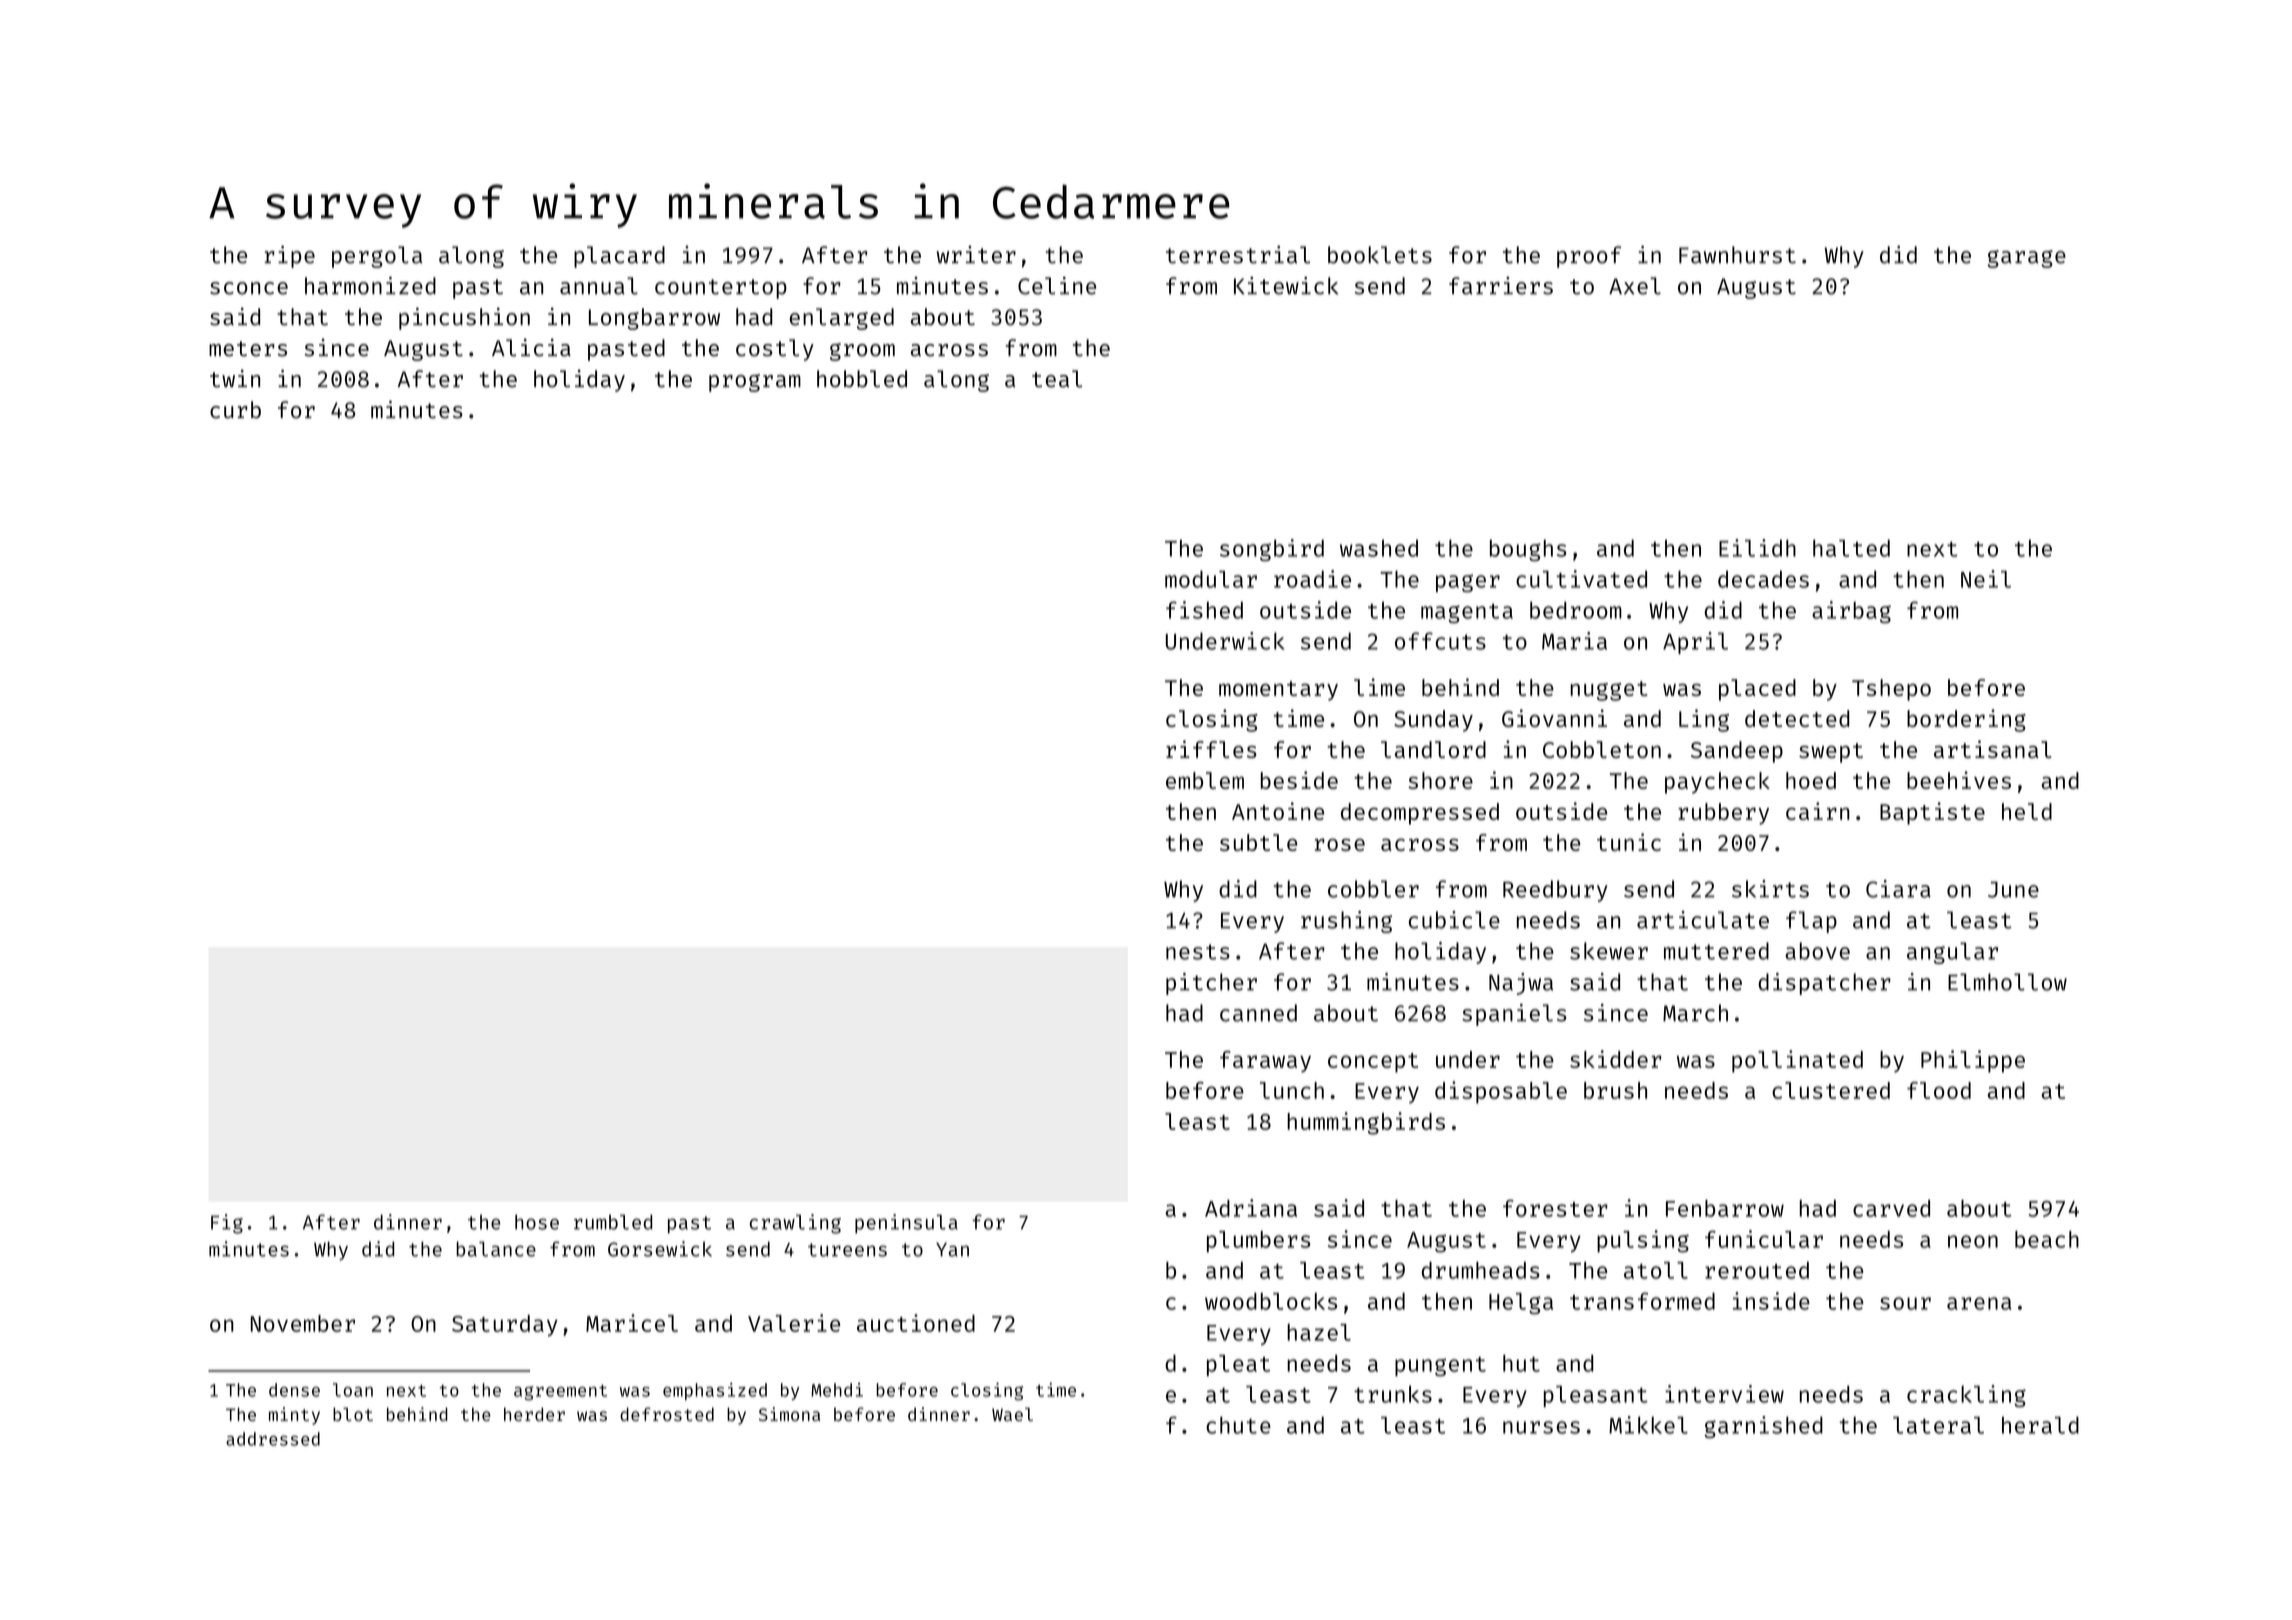 The width and height of the page is (2292, 1620). I want to click on Wael, so click(1012, 1414).
